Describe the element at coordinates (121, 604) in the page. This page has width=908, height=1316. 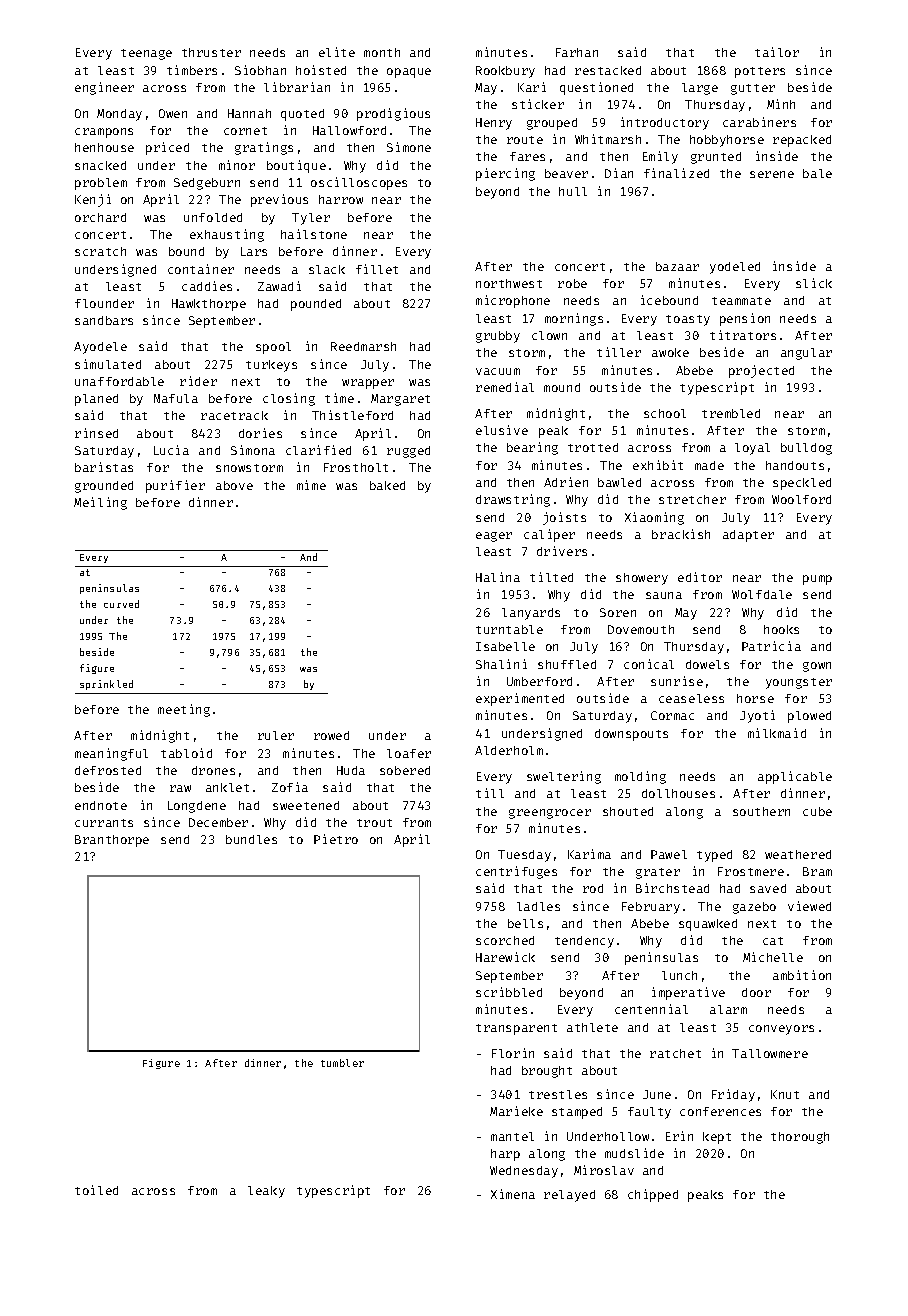
I see `curved` at that location.
